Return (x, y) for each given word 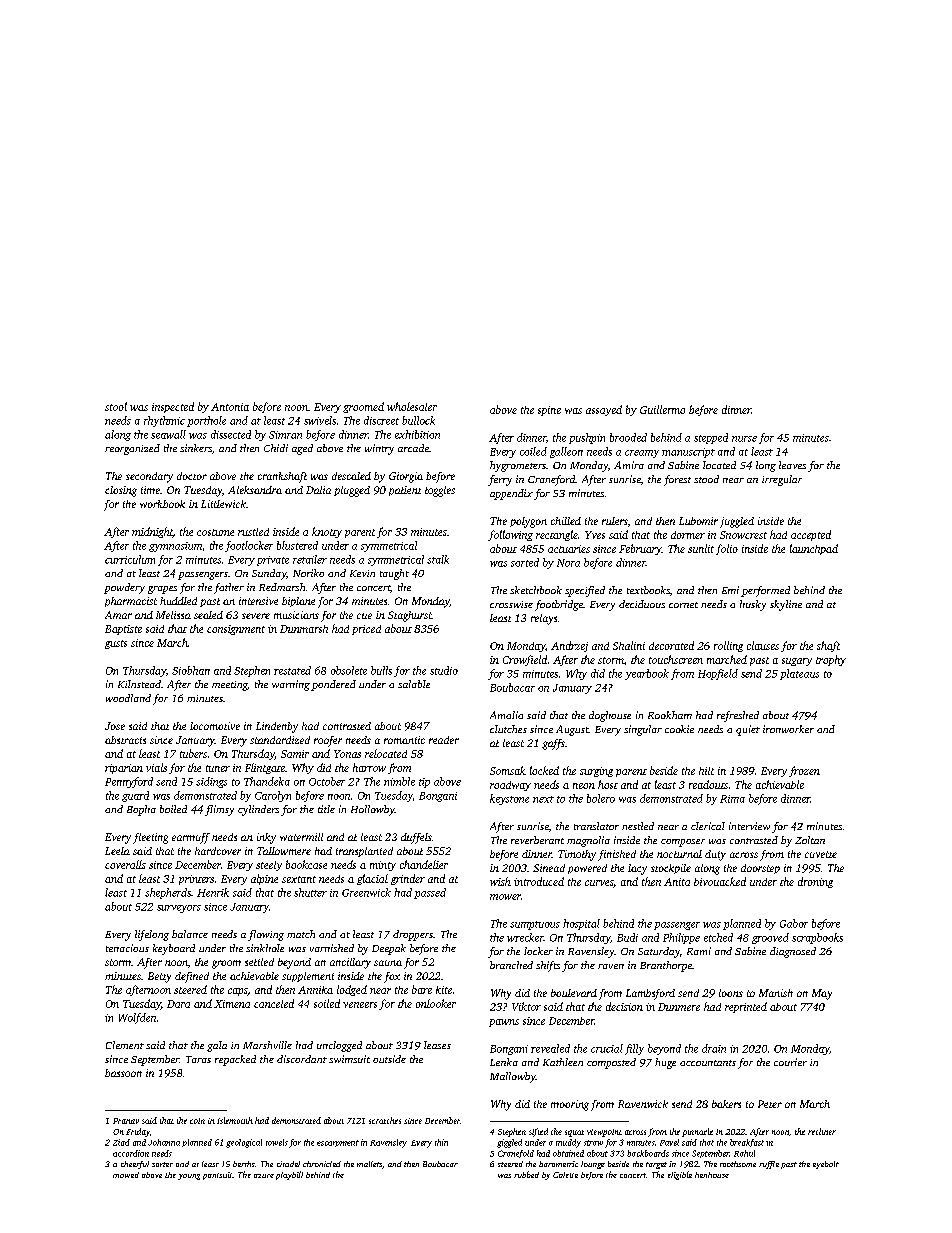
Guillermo (662, 409)
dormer (688, 535)
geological (244, 1143)
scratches (385, 1120)
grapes (162, 590)
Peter (770, 1104)
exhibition (417, 434)
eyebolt (826, 1165)
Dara (178, 1004)
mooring (570, 1105)
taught (394, 574)
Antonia (230, 407)
